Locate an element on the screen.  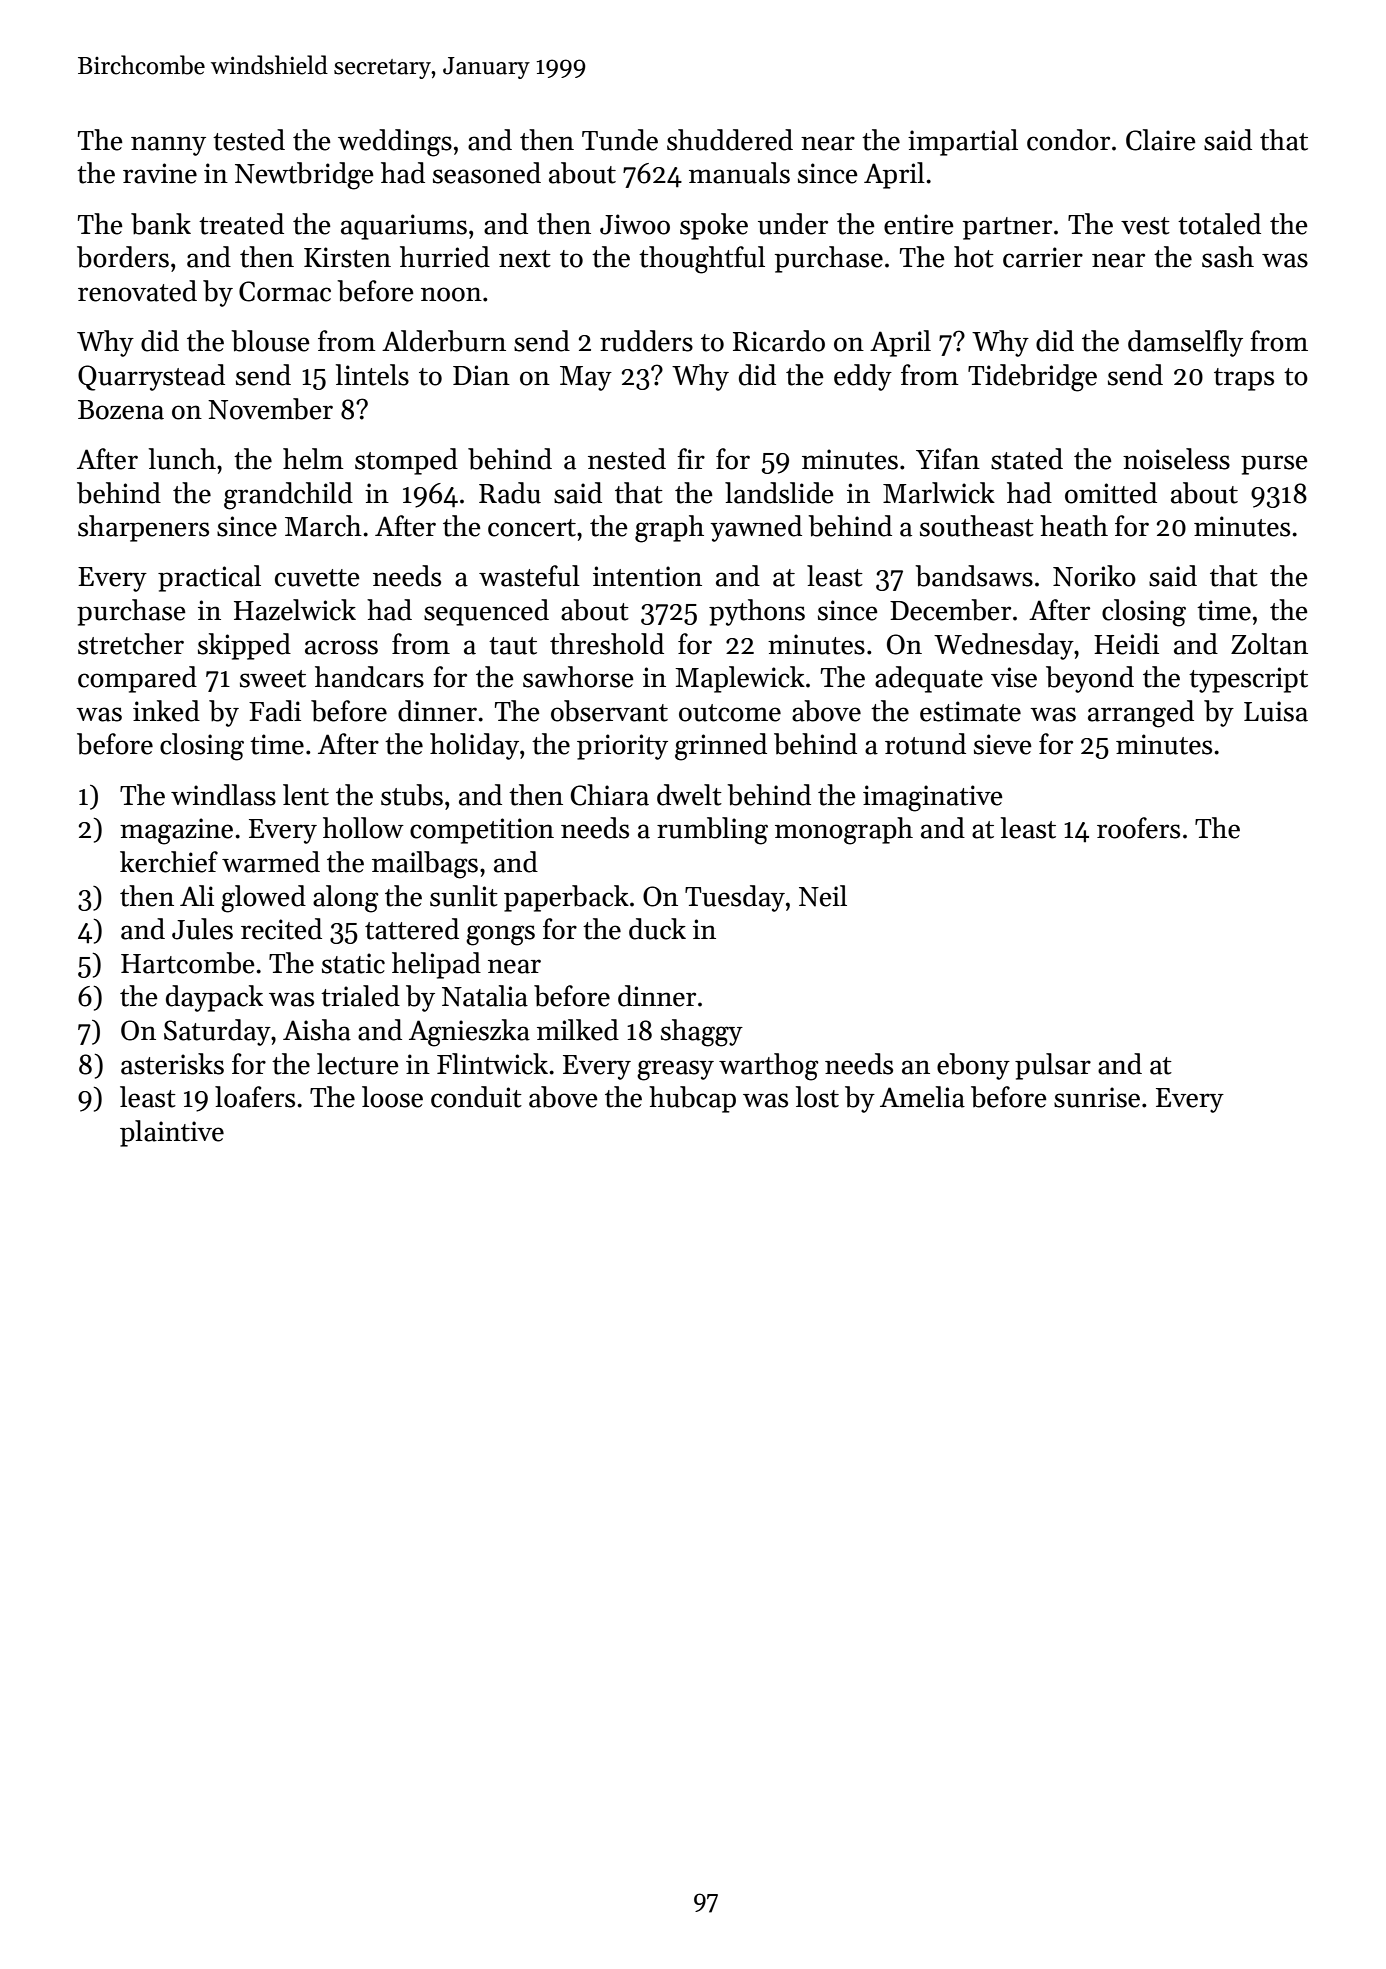
stomped is located at coordinates (406, 461).
